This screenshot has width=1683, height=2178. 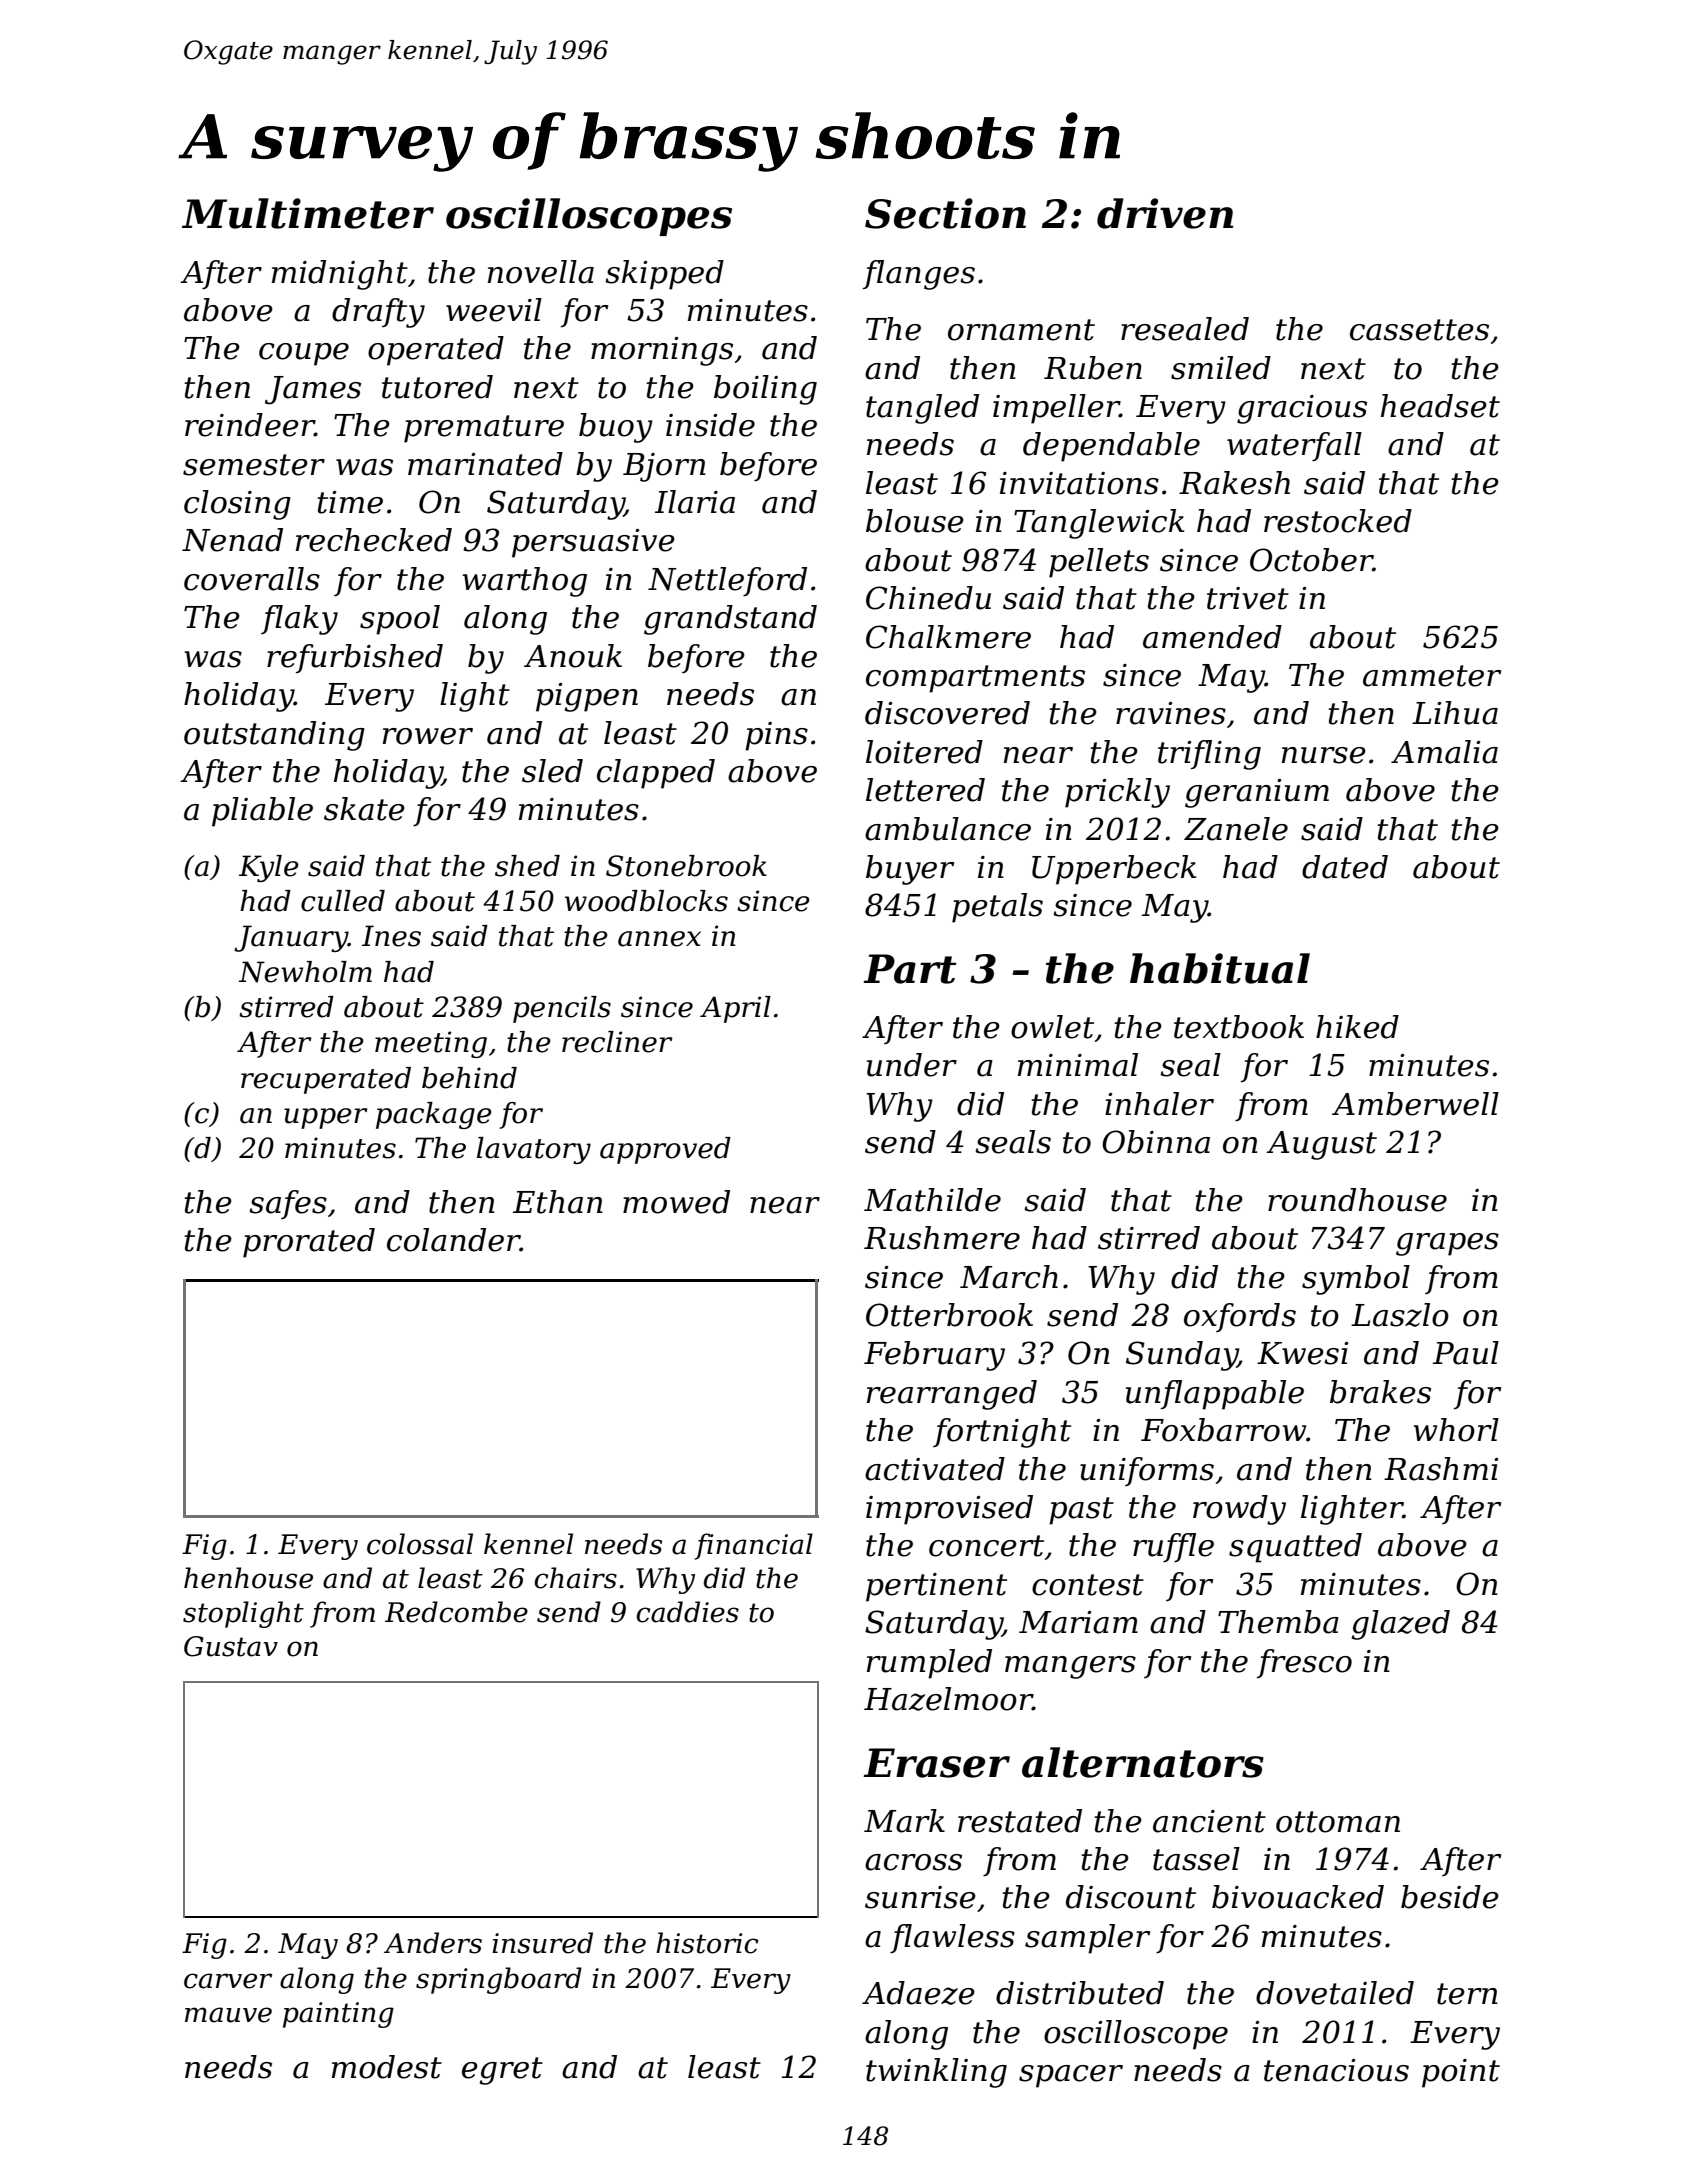 I want to click on beside, so click(x=1450, y=1897).
